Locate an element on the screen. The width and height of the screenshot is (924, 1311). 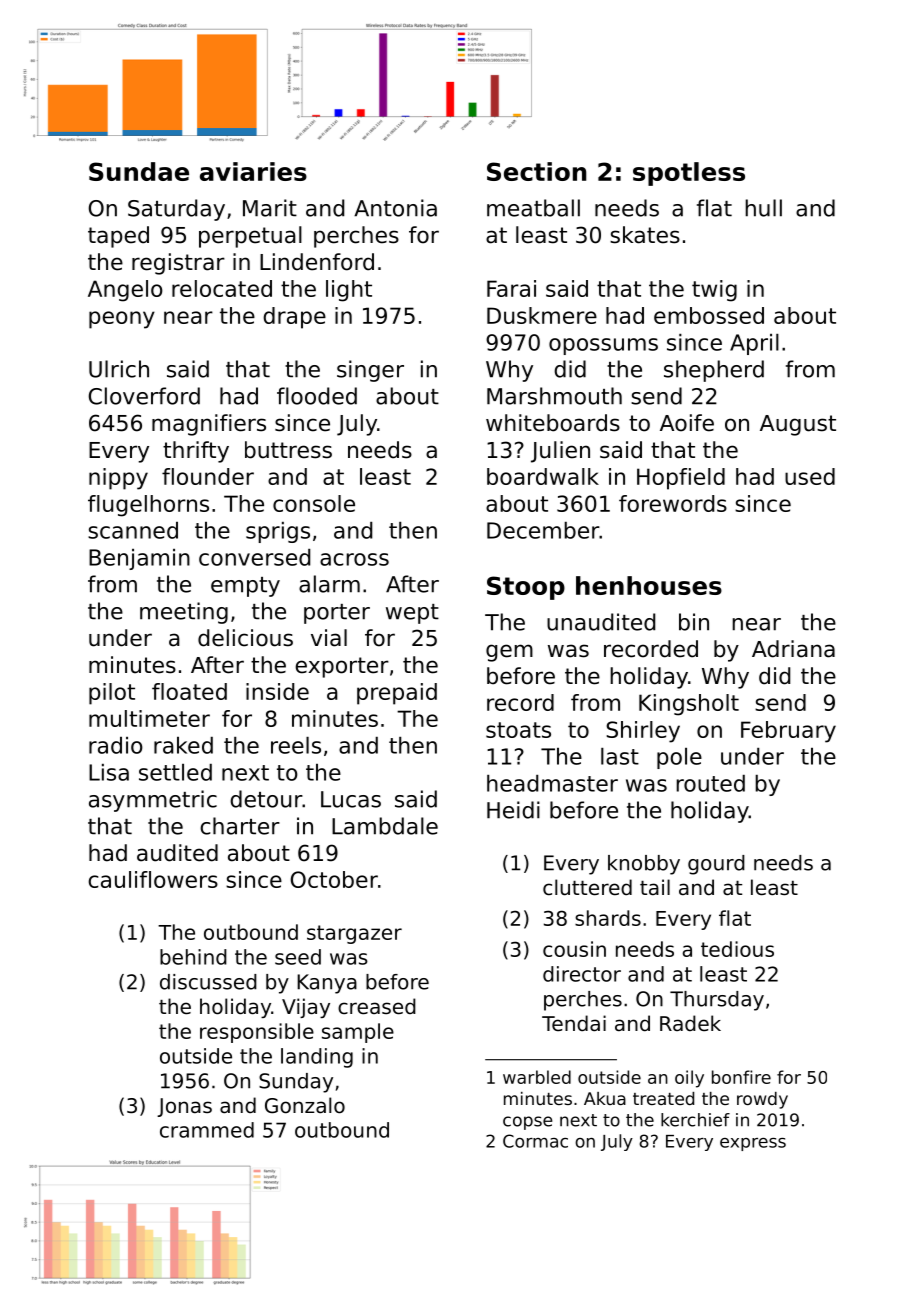
hull is located at coordinates (763, 208).
